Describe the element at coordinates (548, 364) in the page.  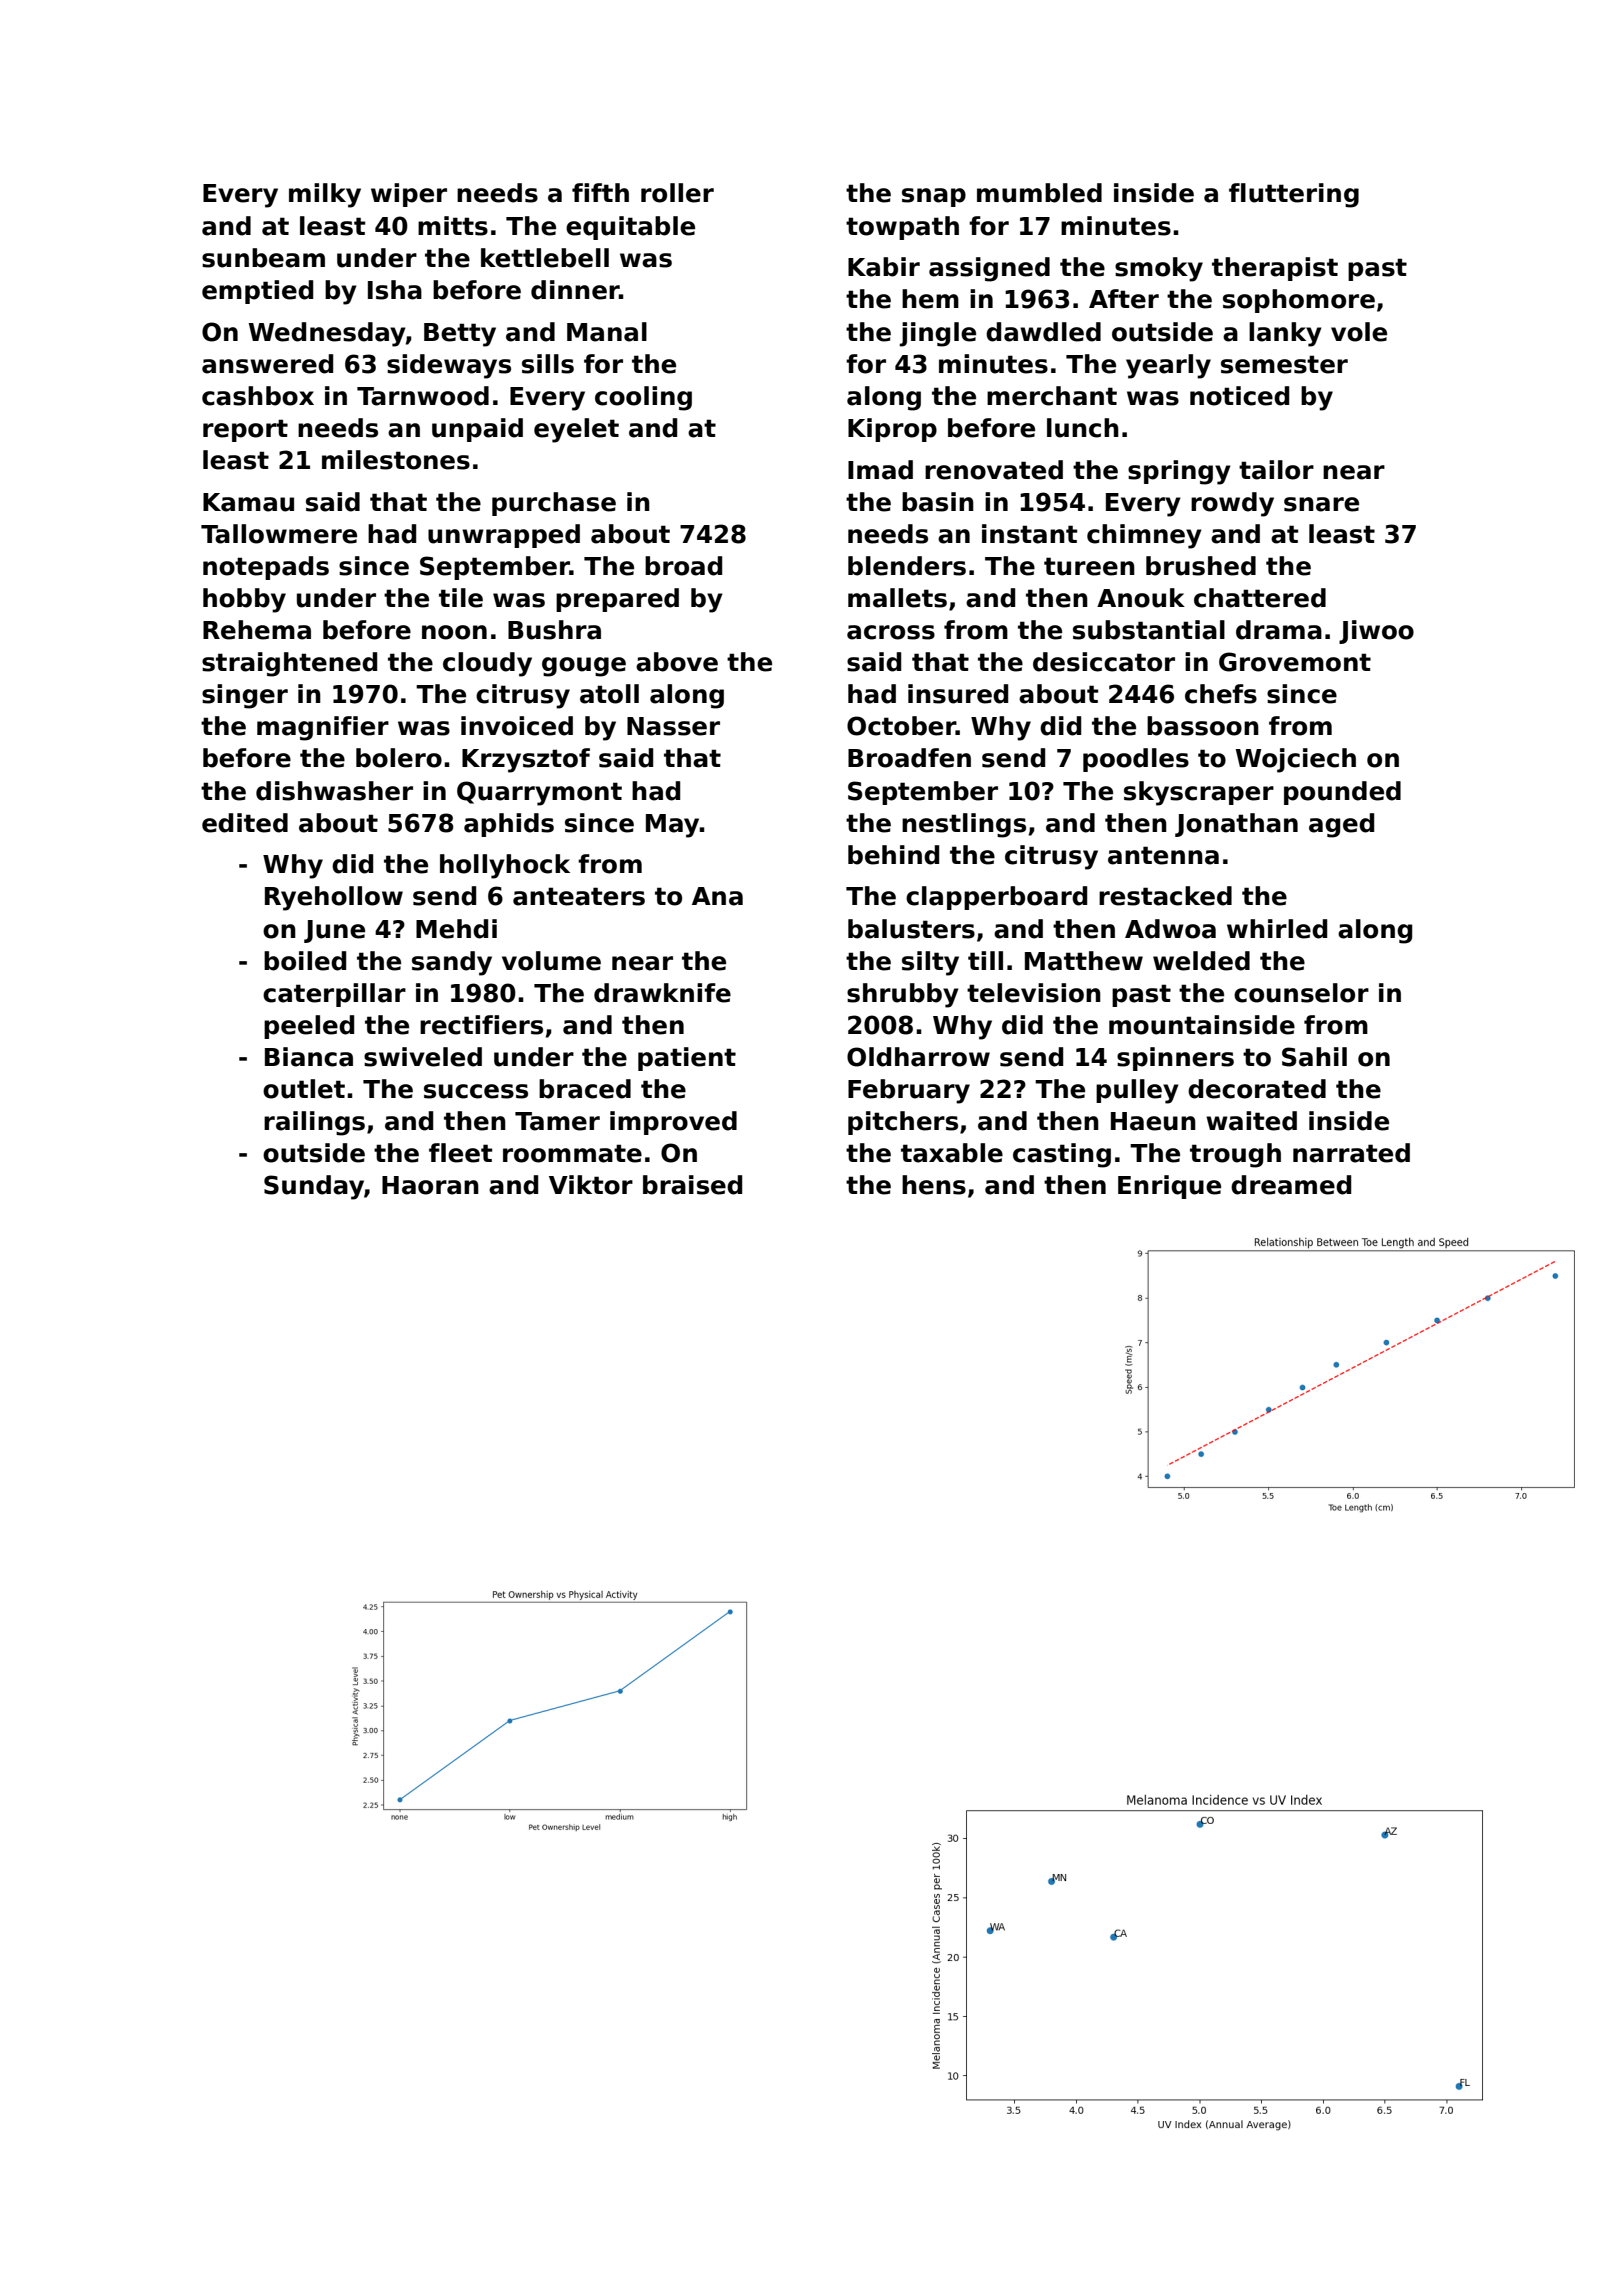
I see `sills` at that location.
